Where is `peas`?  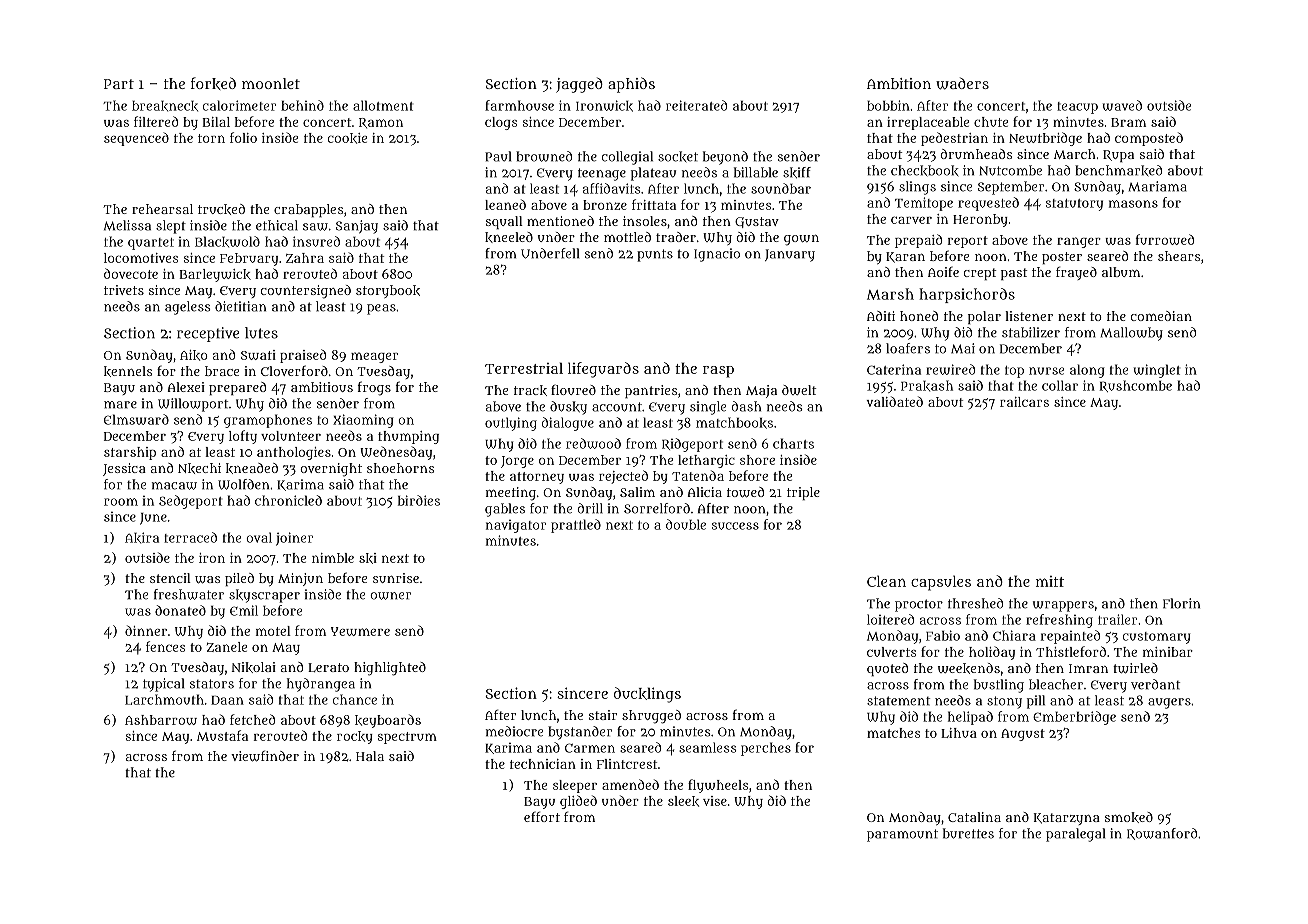 peas is located at coordinates (381, 309).
